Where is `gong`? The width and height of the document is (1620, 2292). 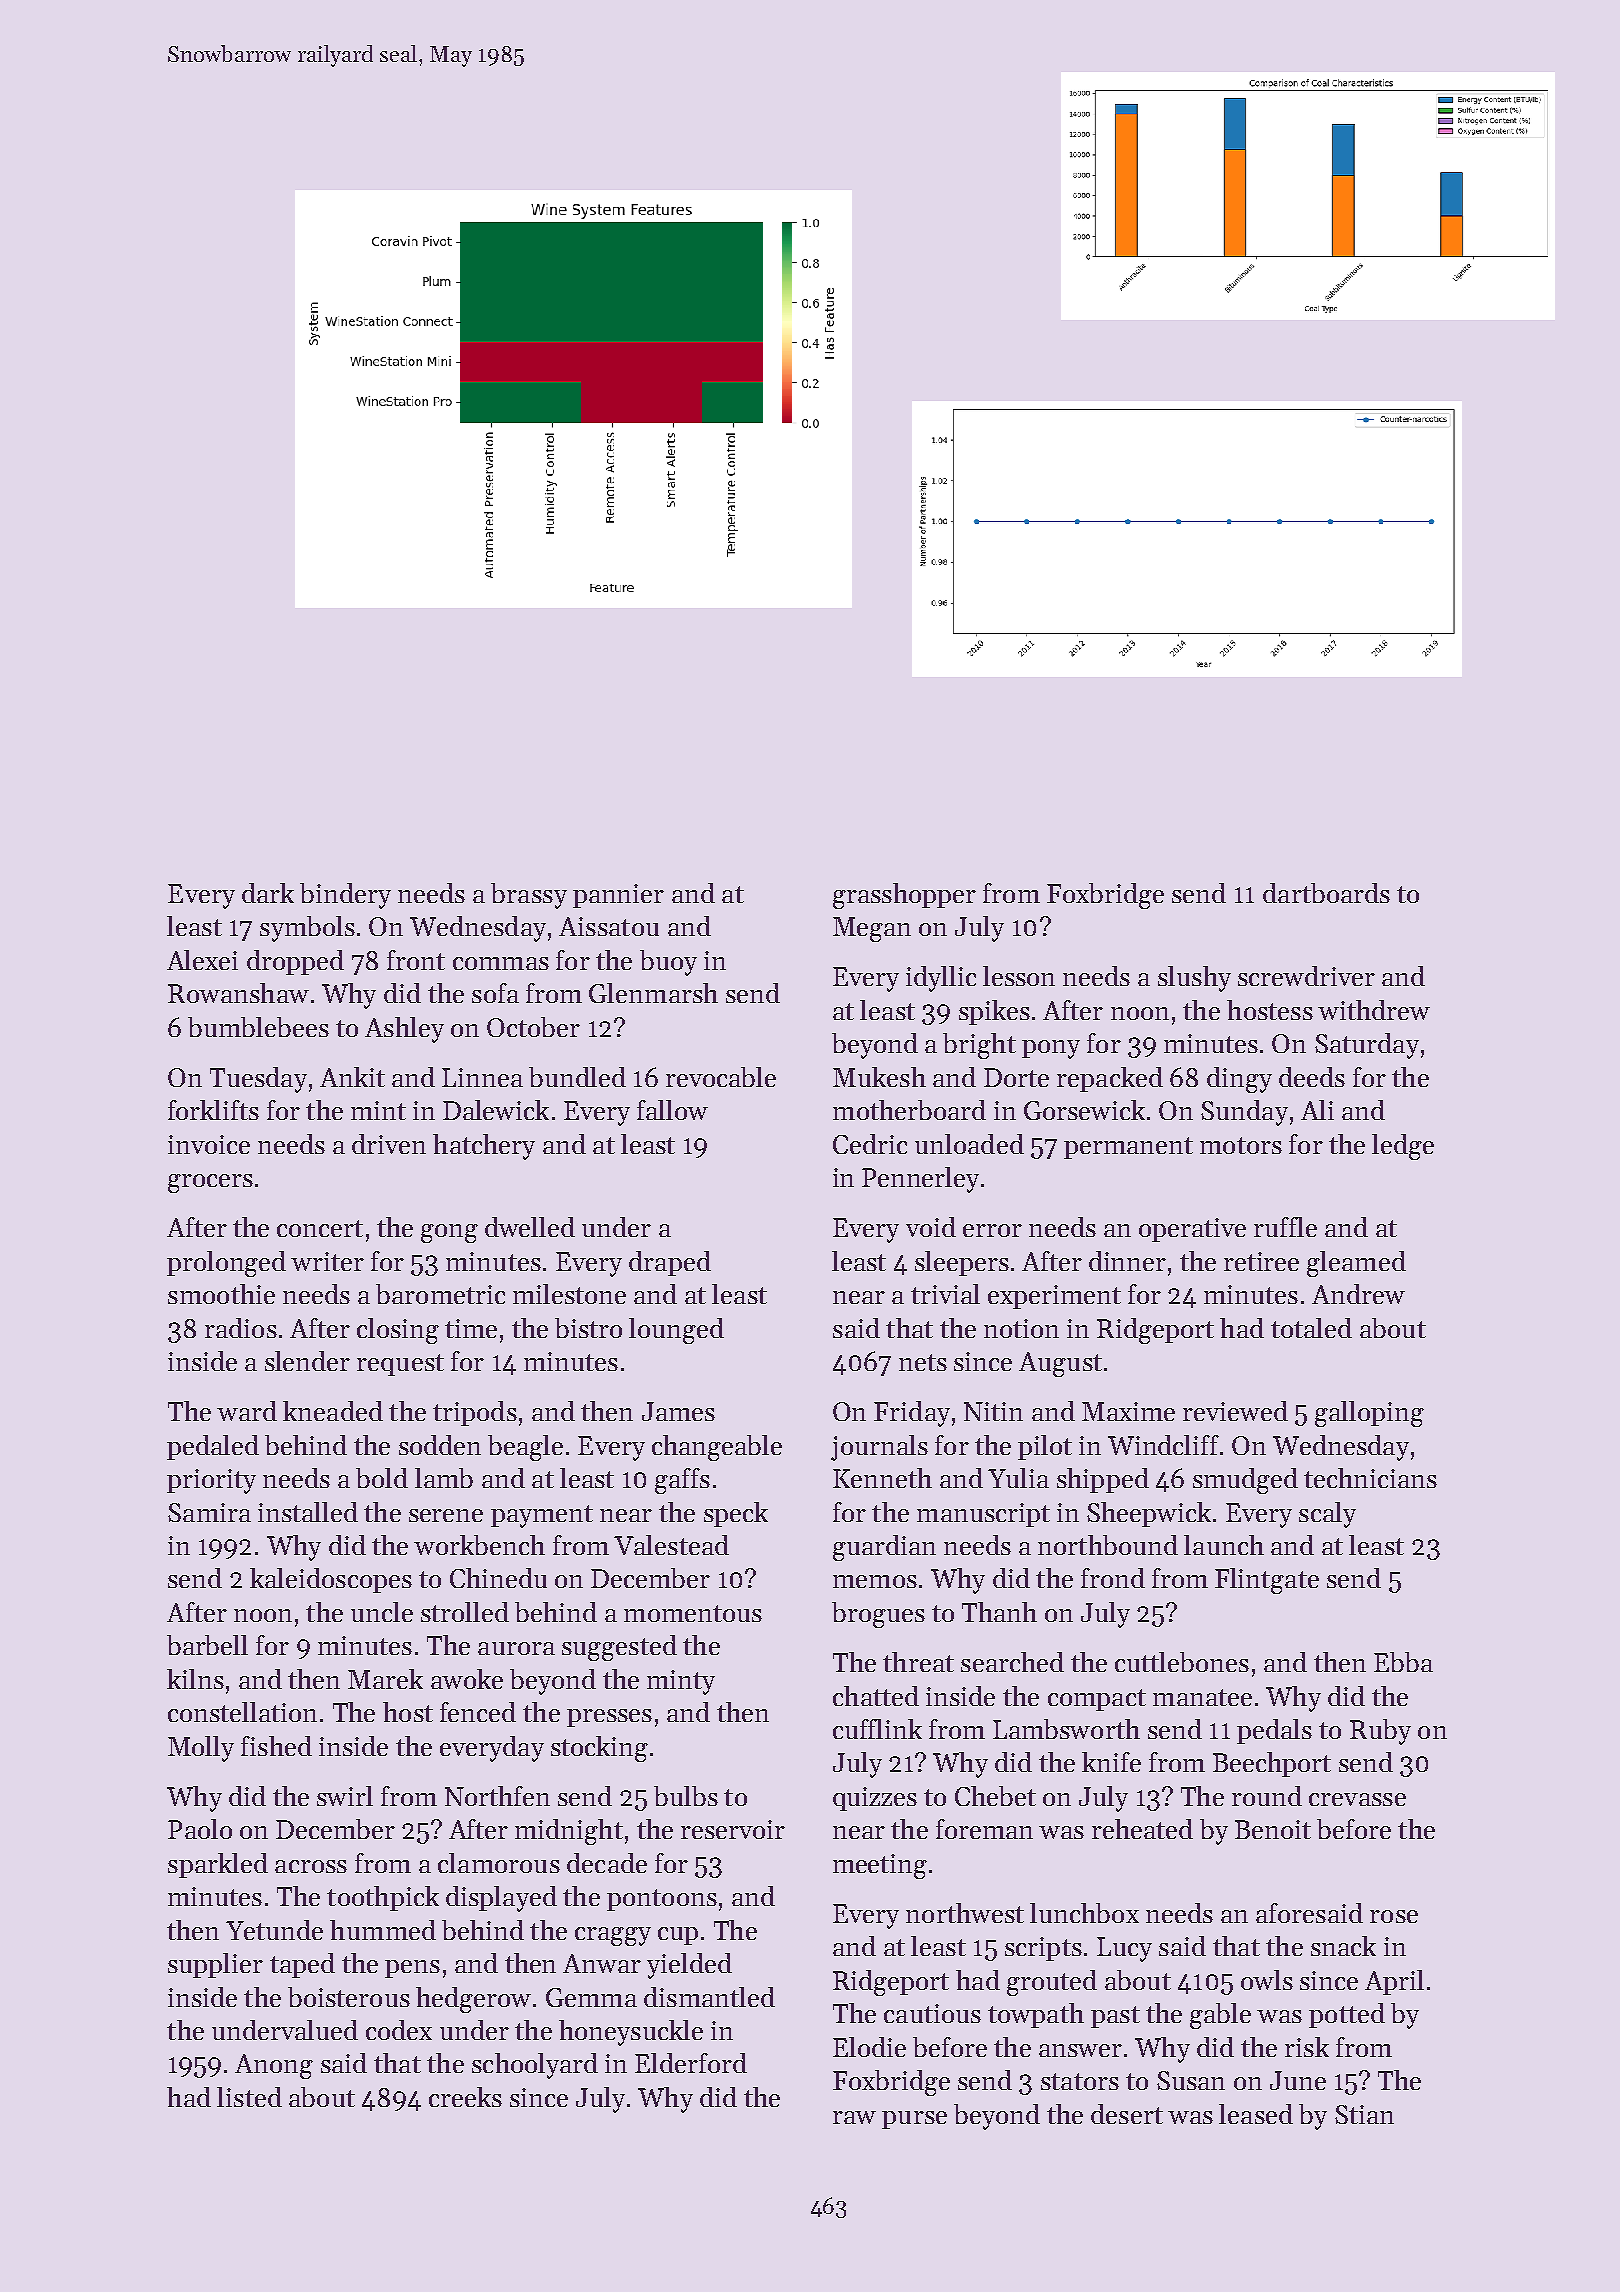 gong is located at coordinates (449, 1233).
